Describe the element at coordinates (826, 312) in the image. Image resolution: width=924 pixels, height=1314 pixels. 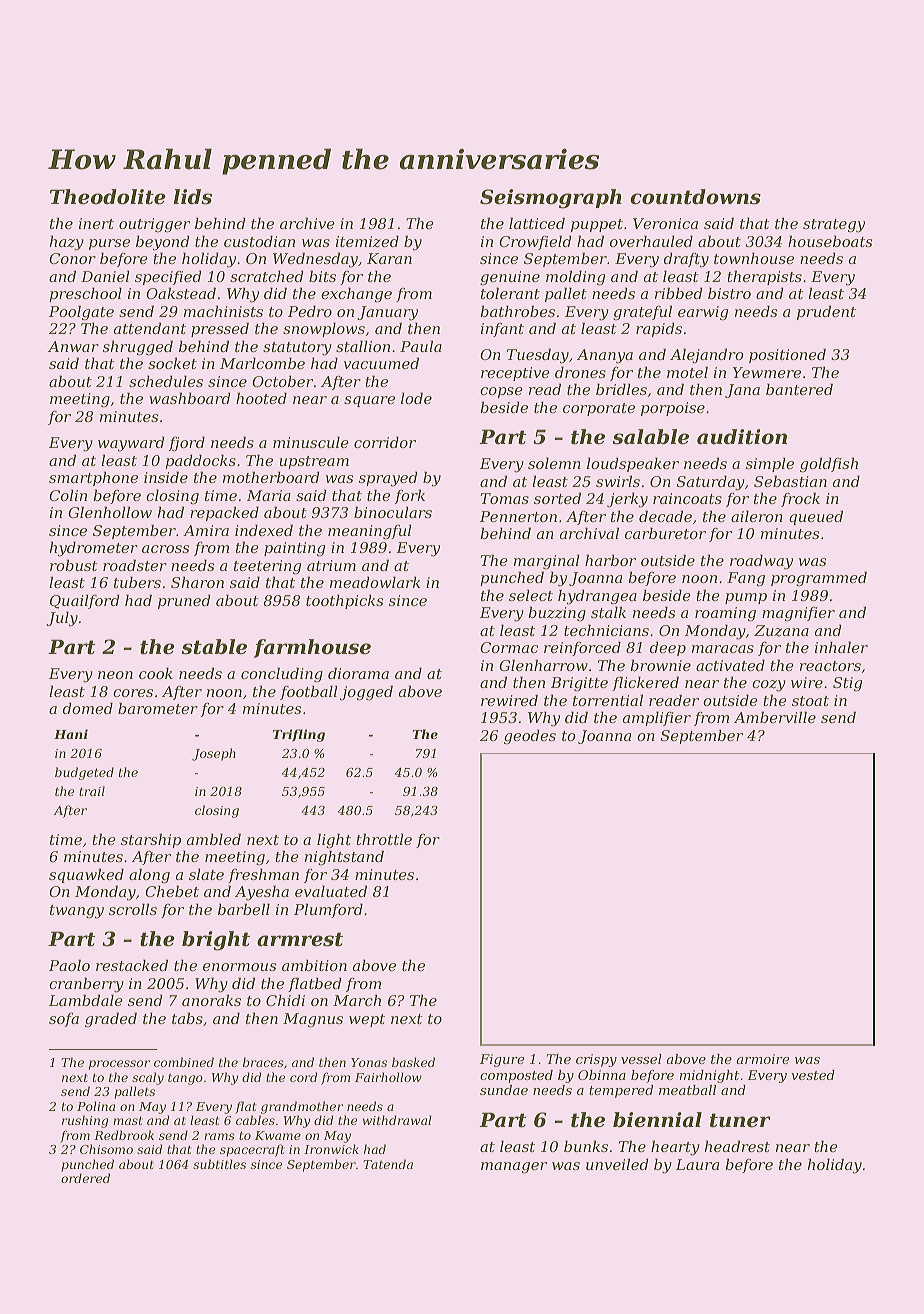
I see `prudent` at that location.
